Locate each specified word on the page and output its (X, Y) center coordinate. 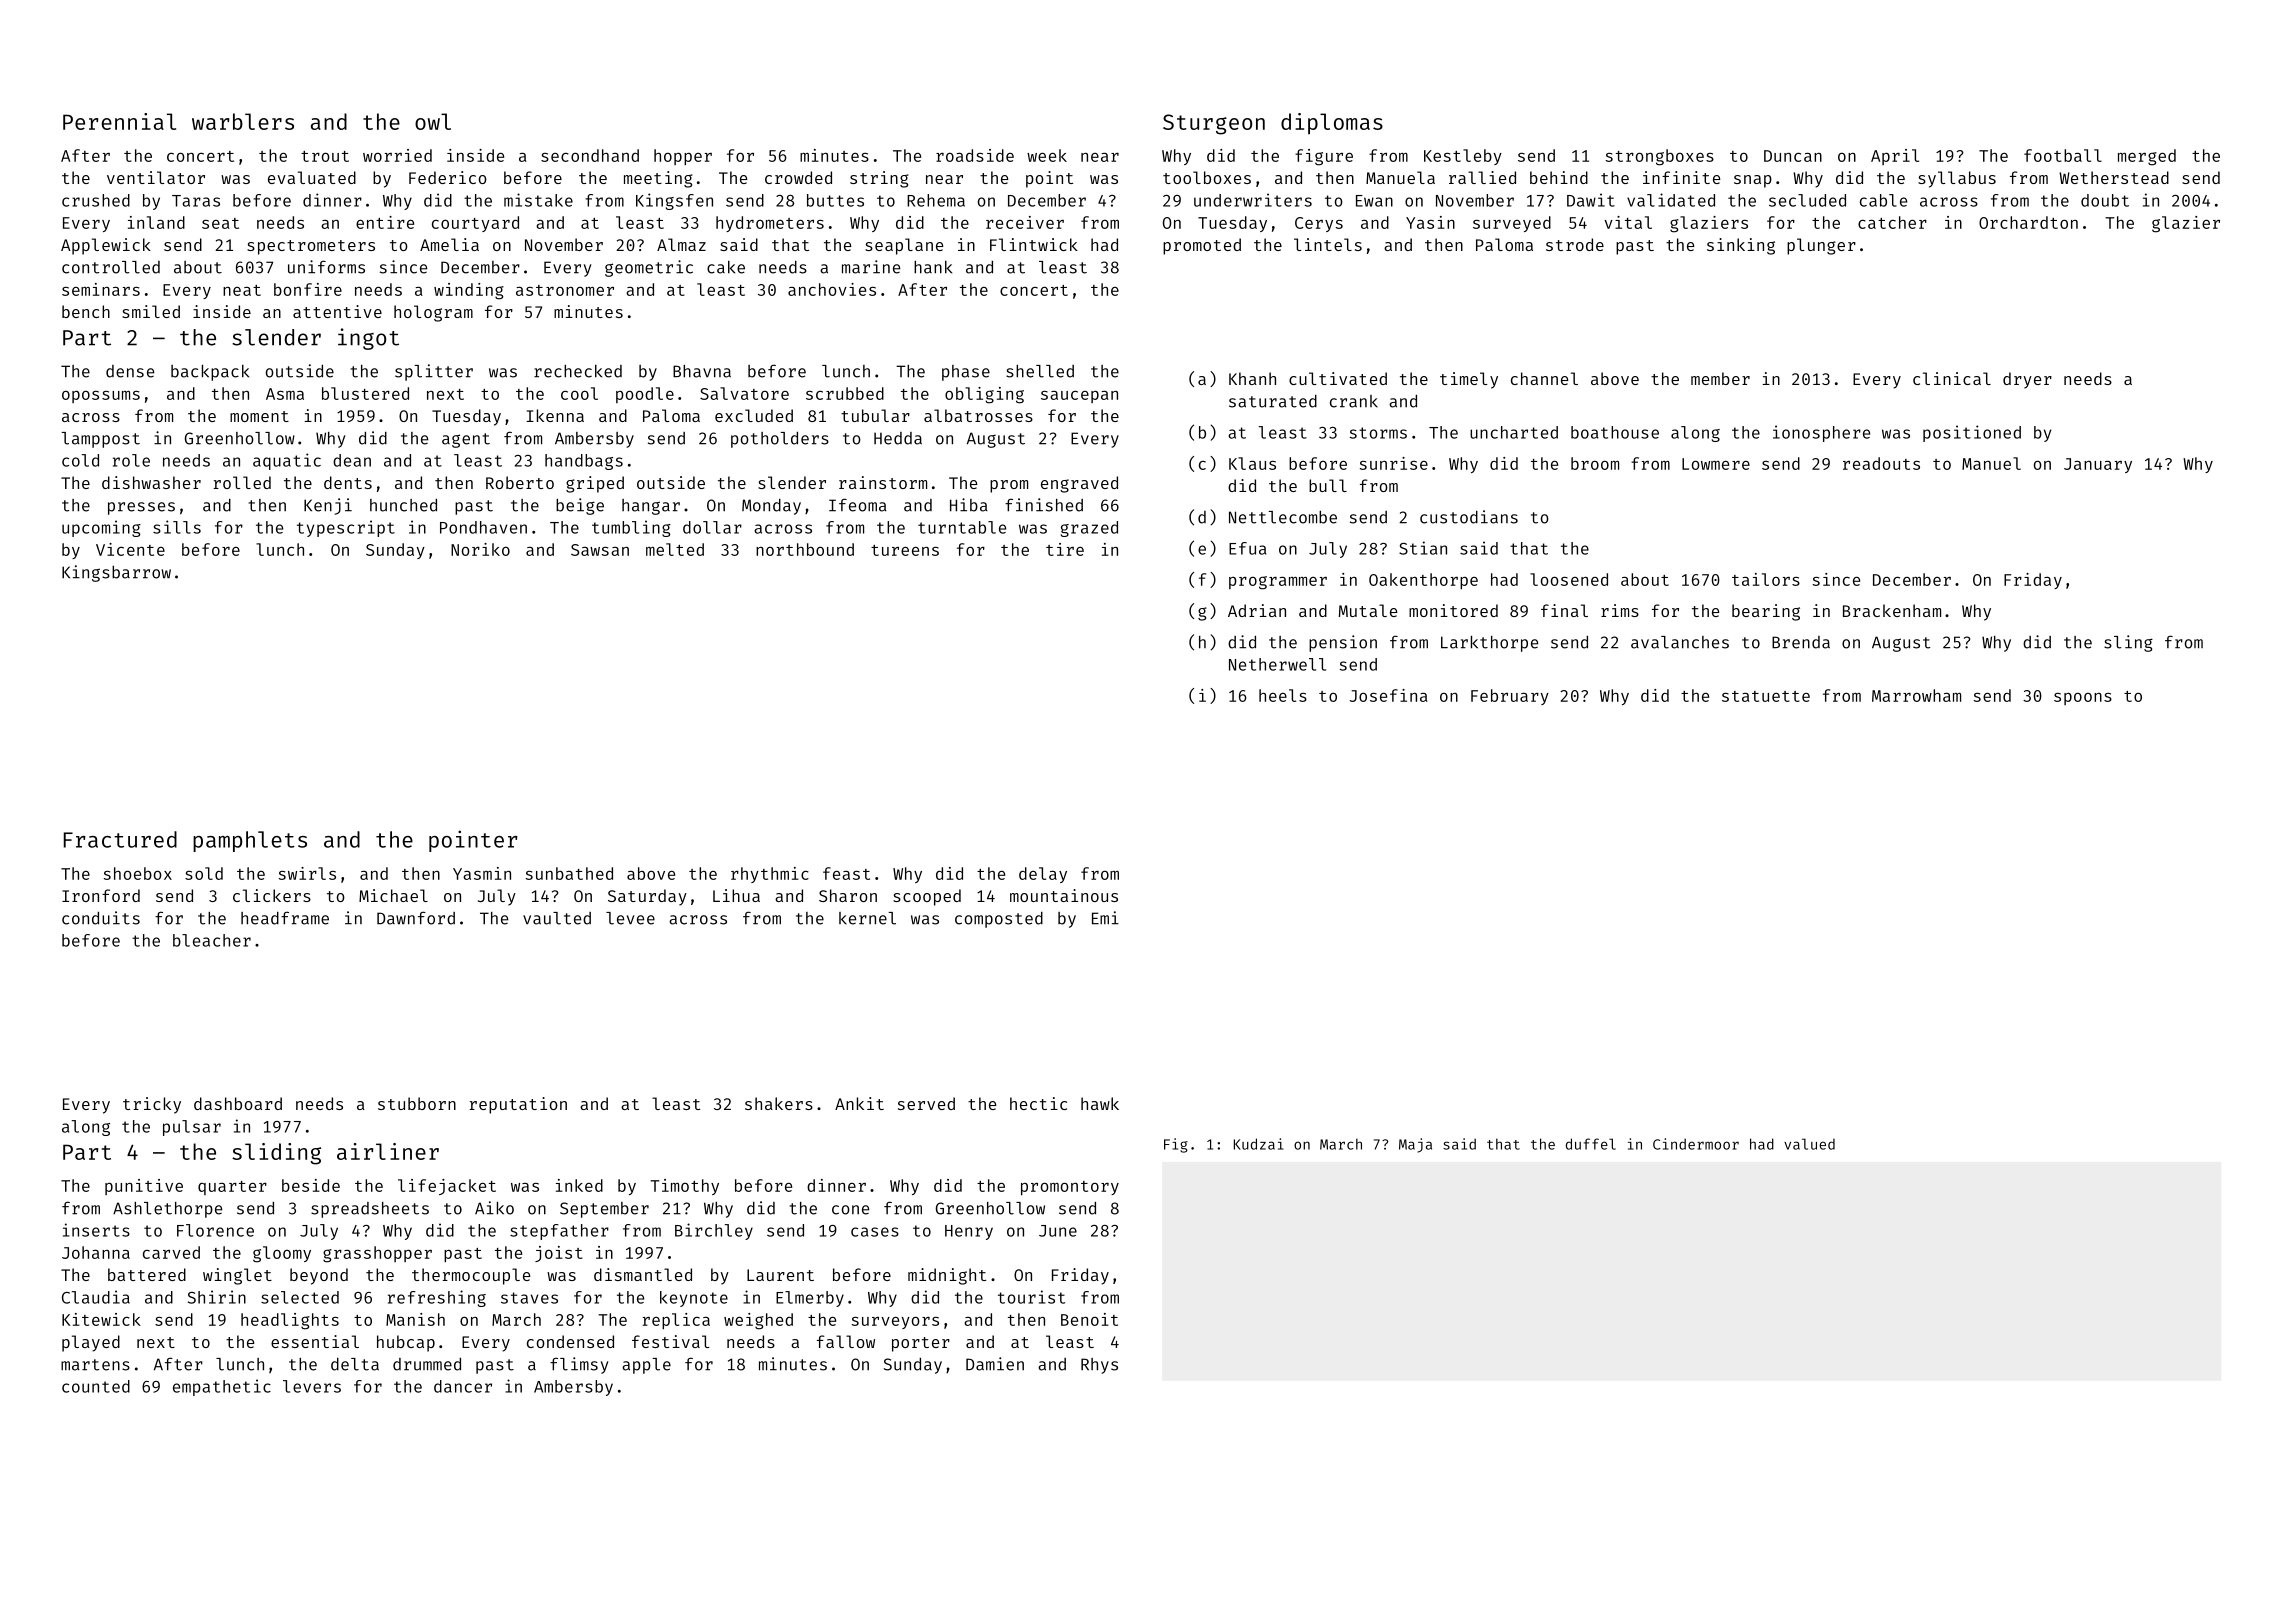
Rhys (1099, 1366)
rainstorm (883, 482)
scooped (927, 897)
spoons (2083, 698)
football (2063, 155)
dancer (463, 1386)
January (2098, 465)
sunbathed (569, 873)
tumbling (631, 528)
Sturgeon (1214, 124)
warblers (243, 121)
